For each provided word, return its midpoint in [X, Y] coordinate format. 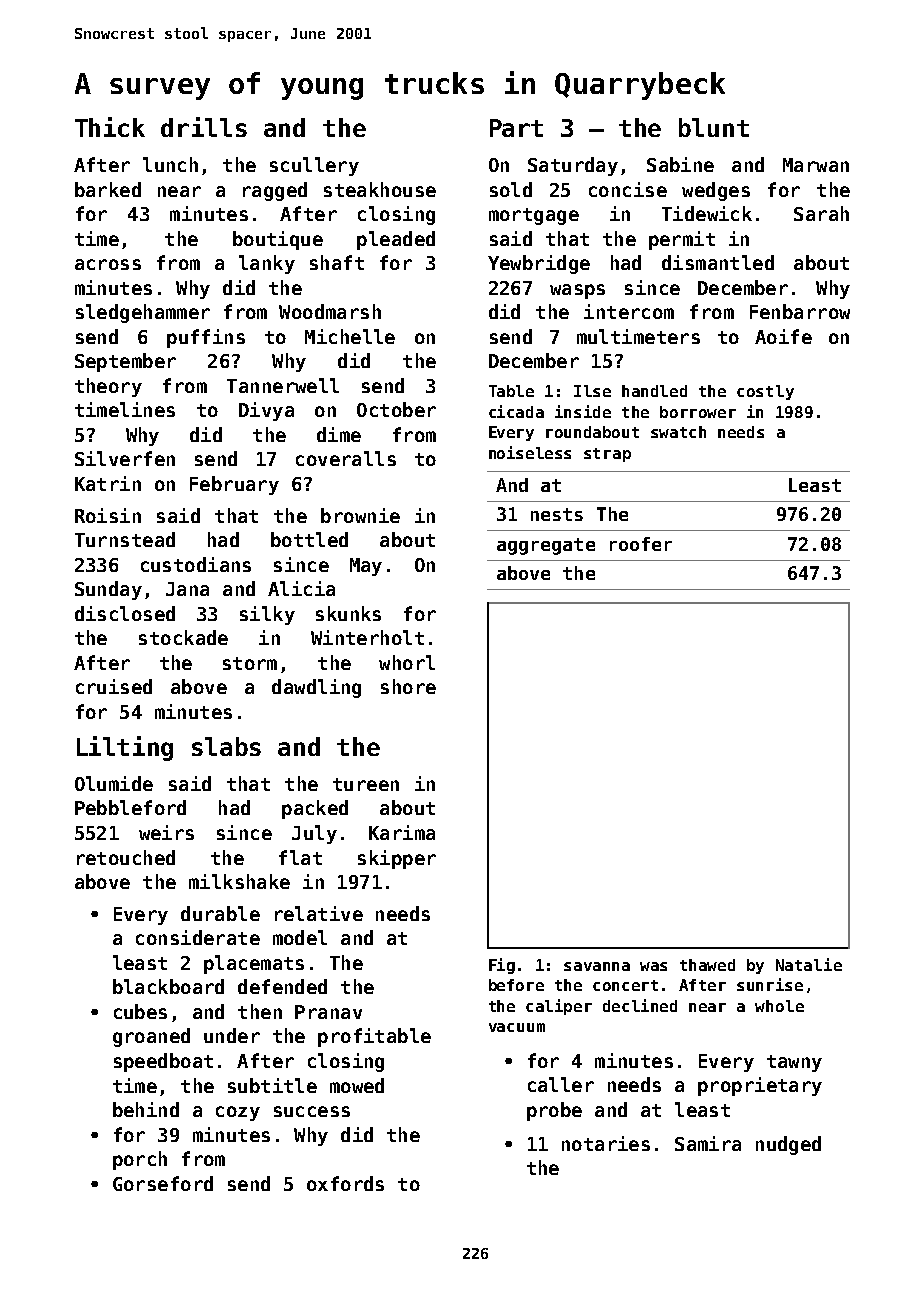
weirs [166, 832]
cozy [238, 1113]
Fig [502, 966]
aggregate [546, 546]
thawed [707, 965]
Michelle [350, 336]
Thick [110, 127]
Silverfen [125, 458]
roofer [641, 544]
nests [557, 514]
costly [765, 392]
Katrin [108, 483]
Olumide [114, 783]
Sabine [680, 164]
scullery [314, 166]
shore [408, 686]
